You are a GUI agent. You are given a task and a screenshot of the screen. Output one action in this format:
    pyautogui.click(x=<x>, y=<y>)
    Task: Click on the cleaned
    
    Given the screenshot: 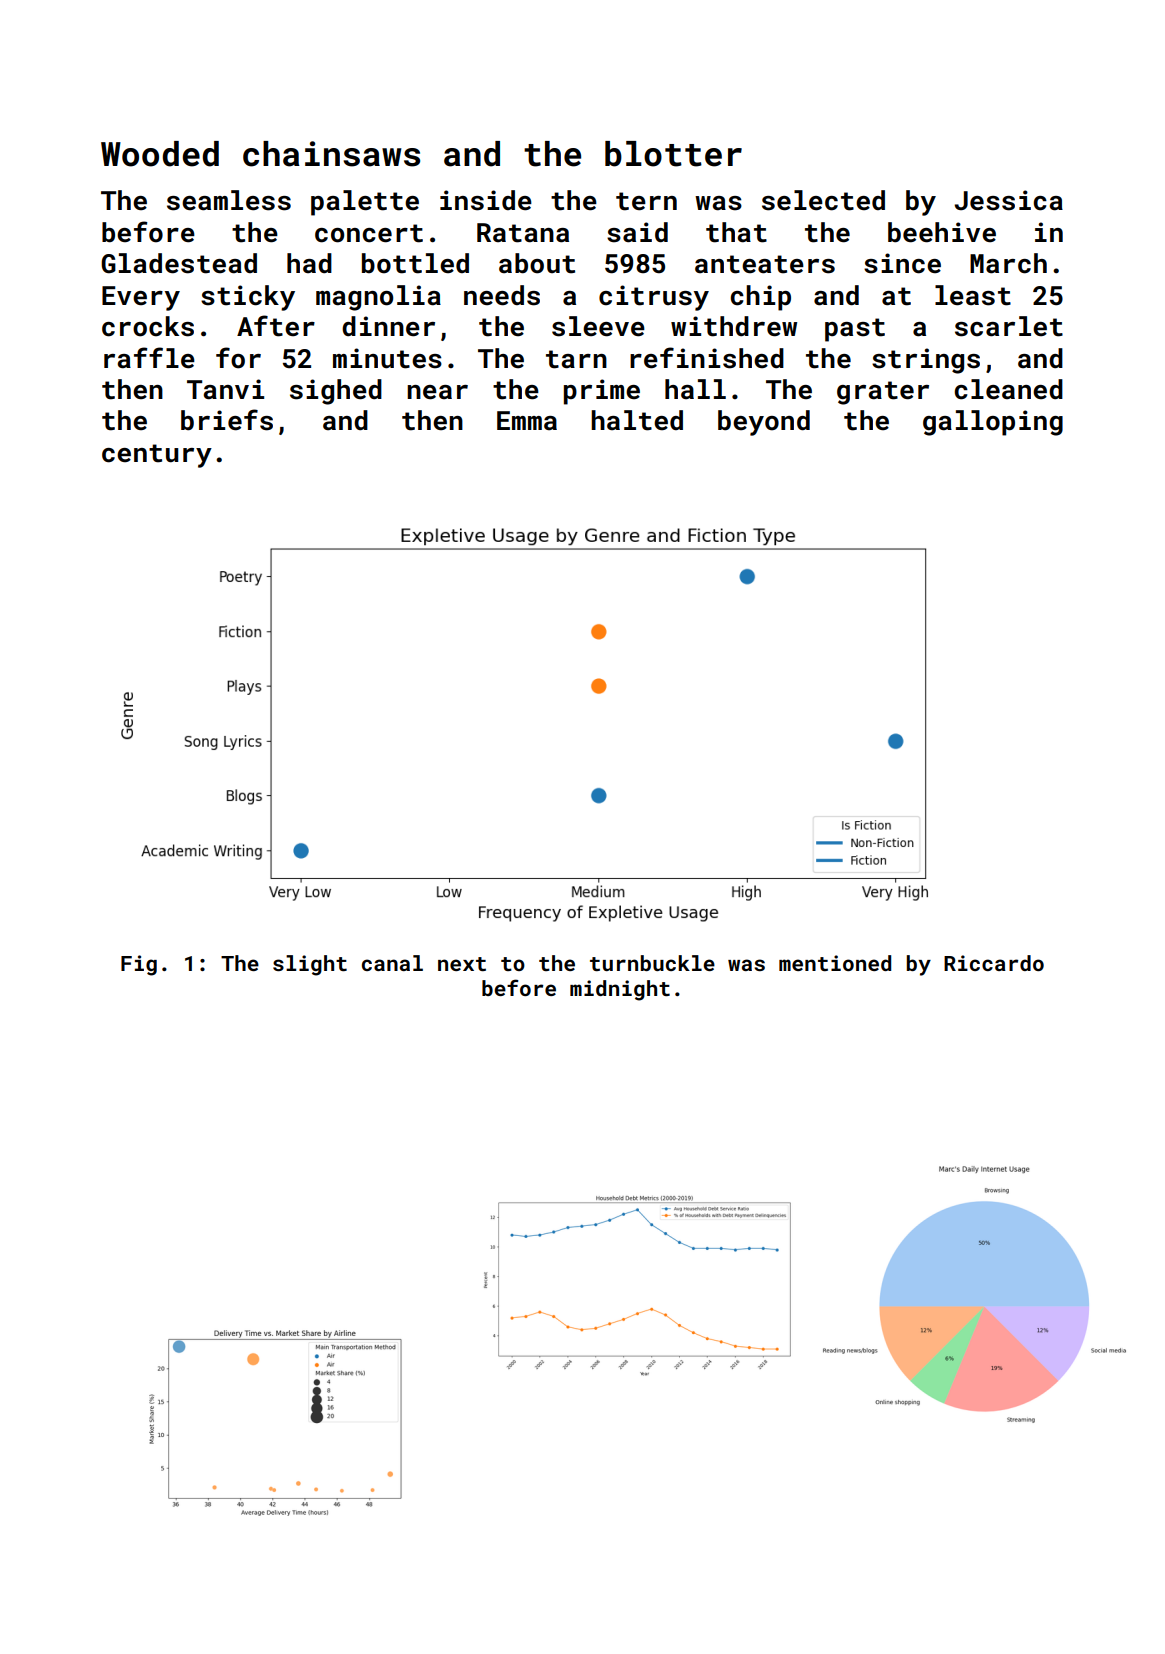 What is the action you would take?
    pyautogui.click(x=1009, y=389)
